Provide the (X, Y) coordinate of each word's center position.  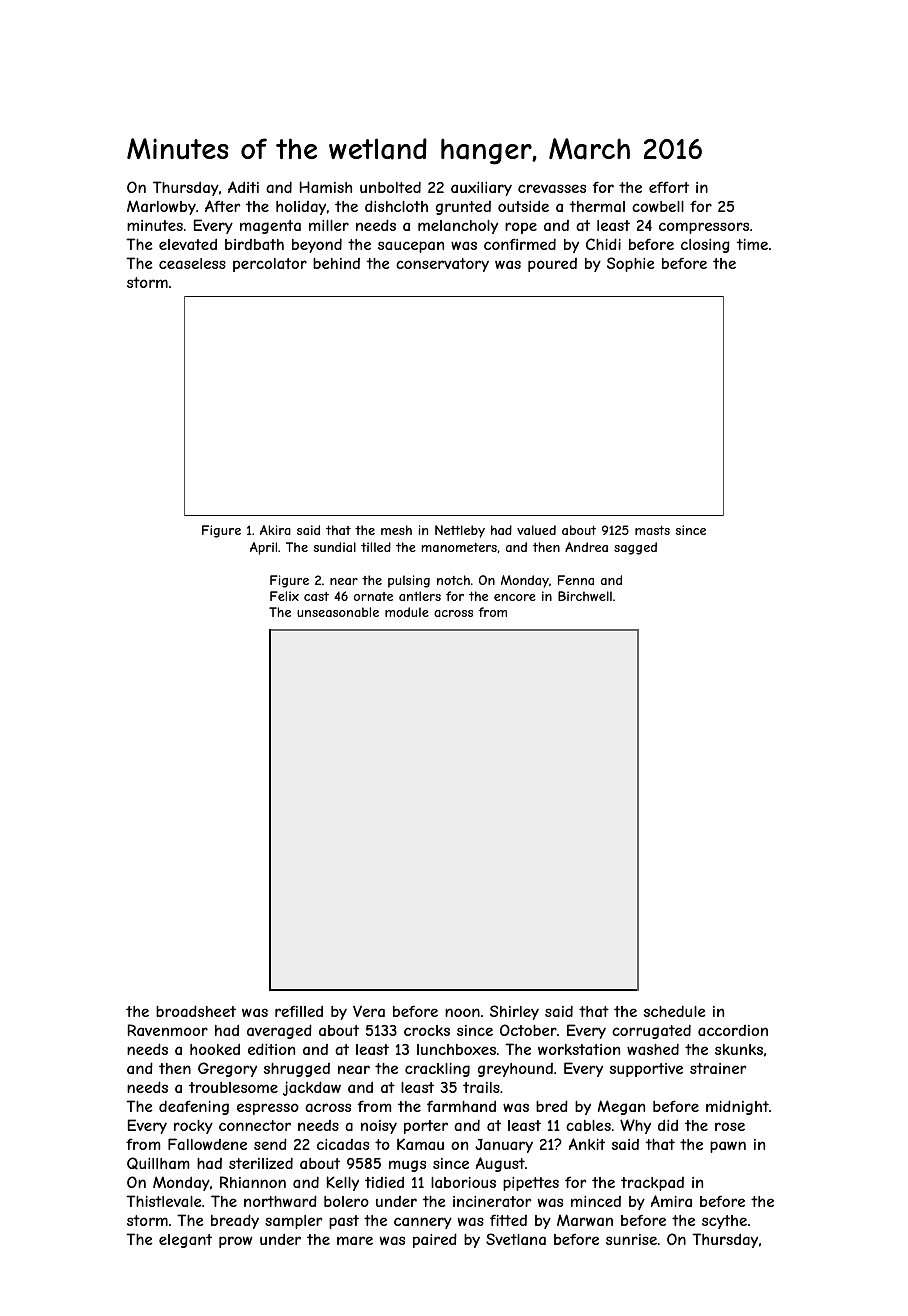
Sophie (631, 264)
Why (635, 1126)
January (504, 1146)
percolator (270, 265)
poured (552, 265)
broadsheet (196, 1011)
